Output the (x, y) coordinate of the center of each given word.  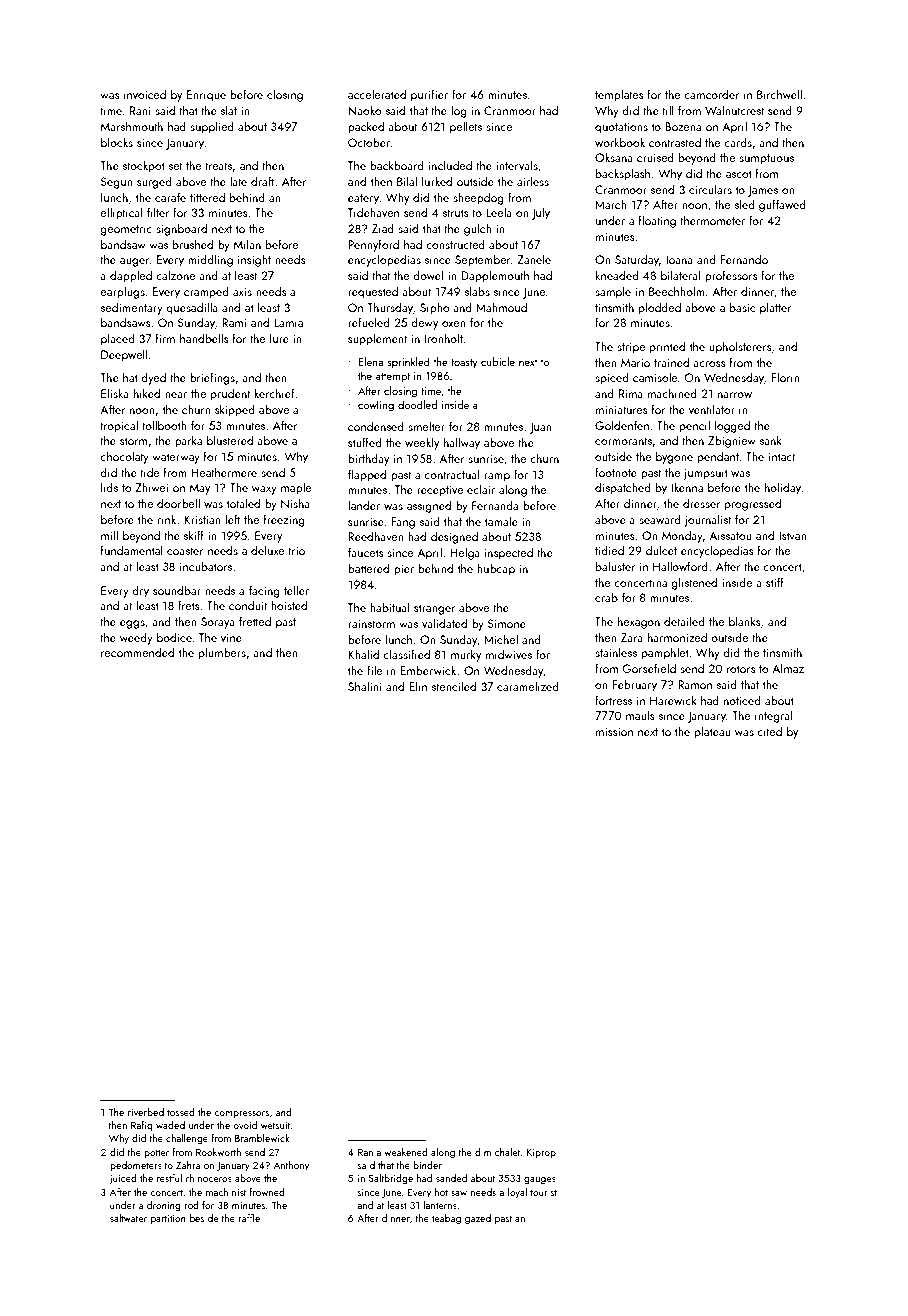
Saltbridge (391, 1179)
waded (170, 1125)
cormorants (623, 441)
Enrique (206, 96)
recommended (137, 652)
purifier (429, 95)
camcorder (711, 94)
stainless (616, 652)
